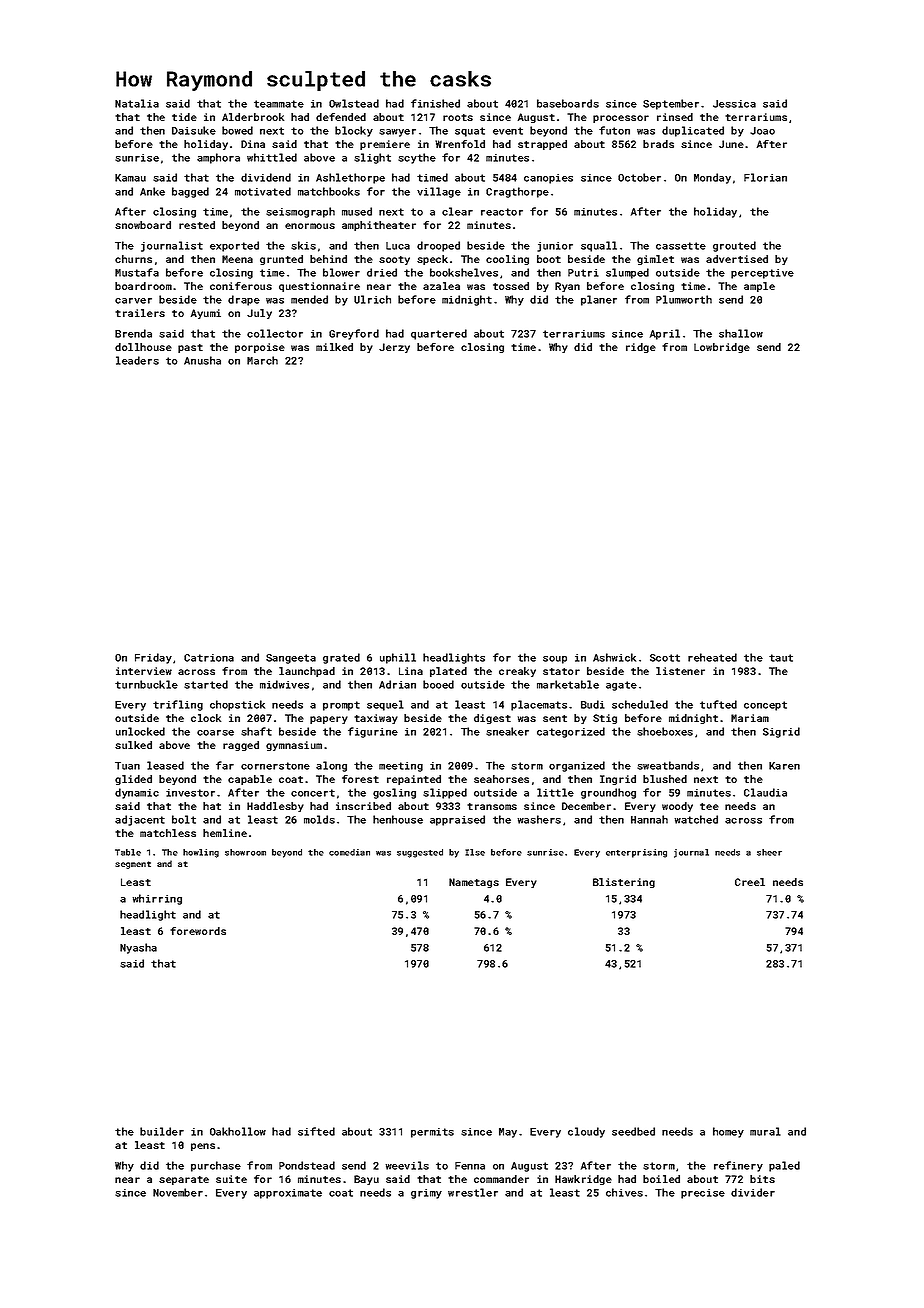 This screenshot has width=924, height=1308. Describe the element at coordinates (291, 659) in the screenshot. I see `Sangeeta` at that location.
